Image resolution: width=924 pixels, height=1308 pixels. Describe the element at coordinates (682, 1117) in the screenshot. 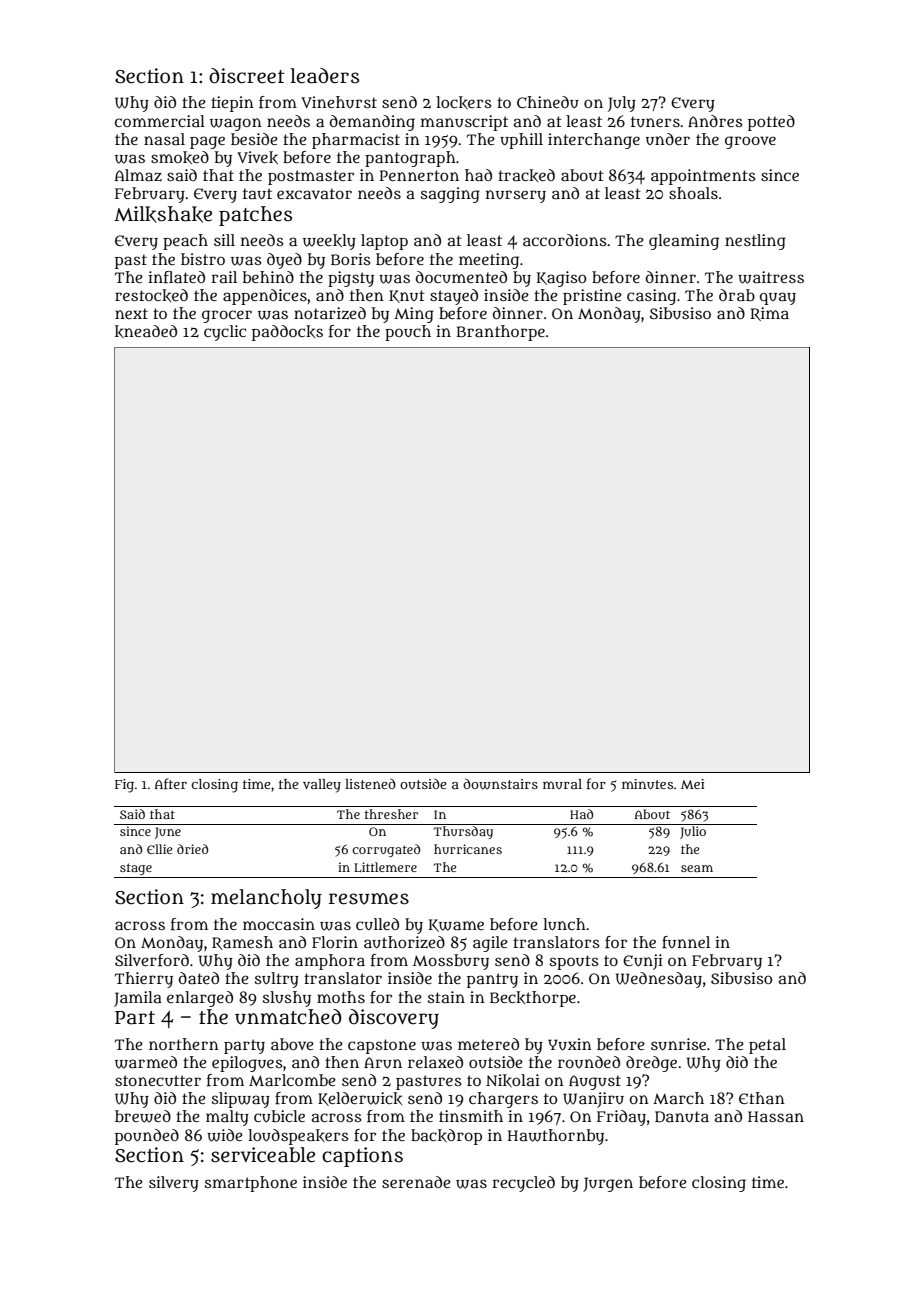

I see `Danuta` at that location.
